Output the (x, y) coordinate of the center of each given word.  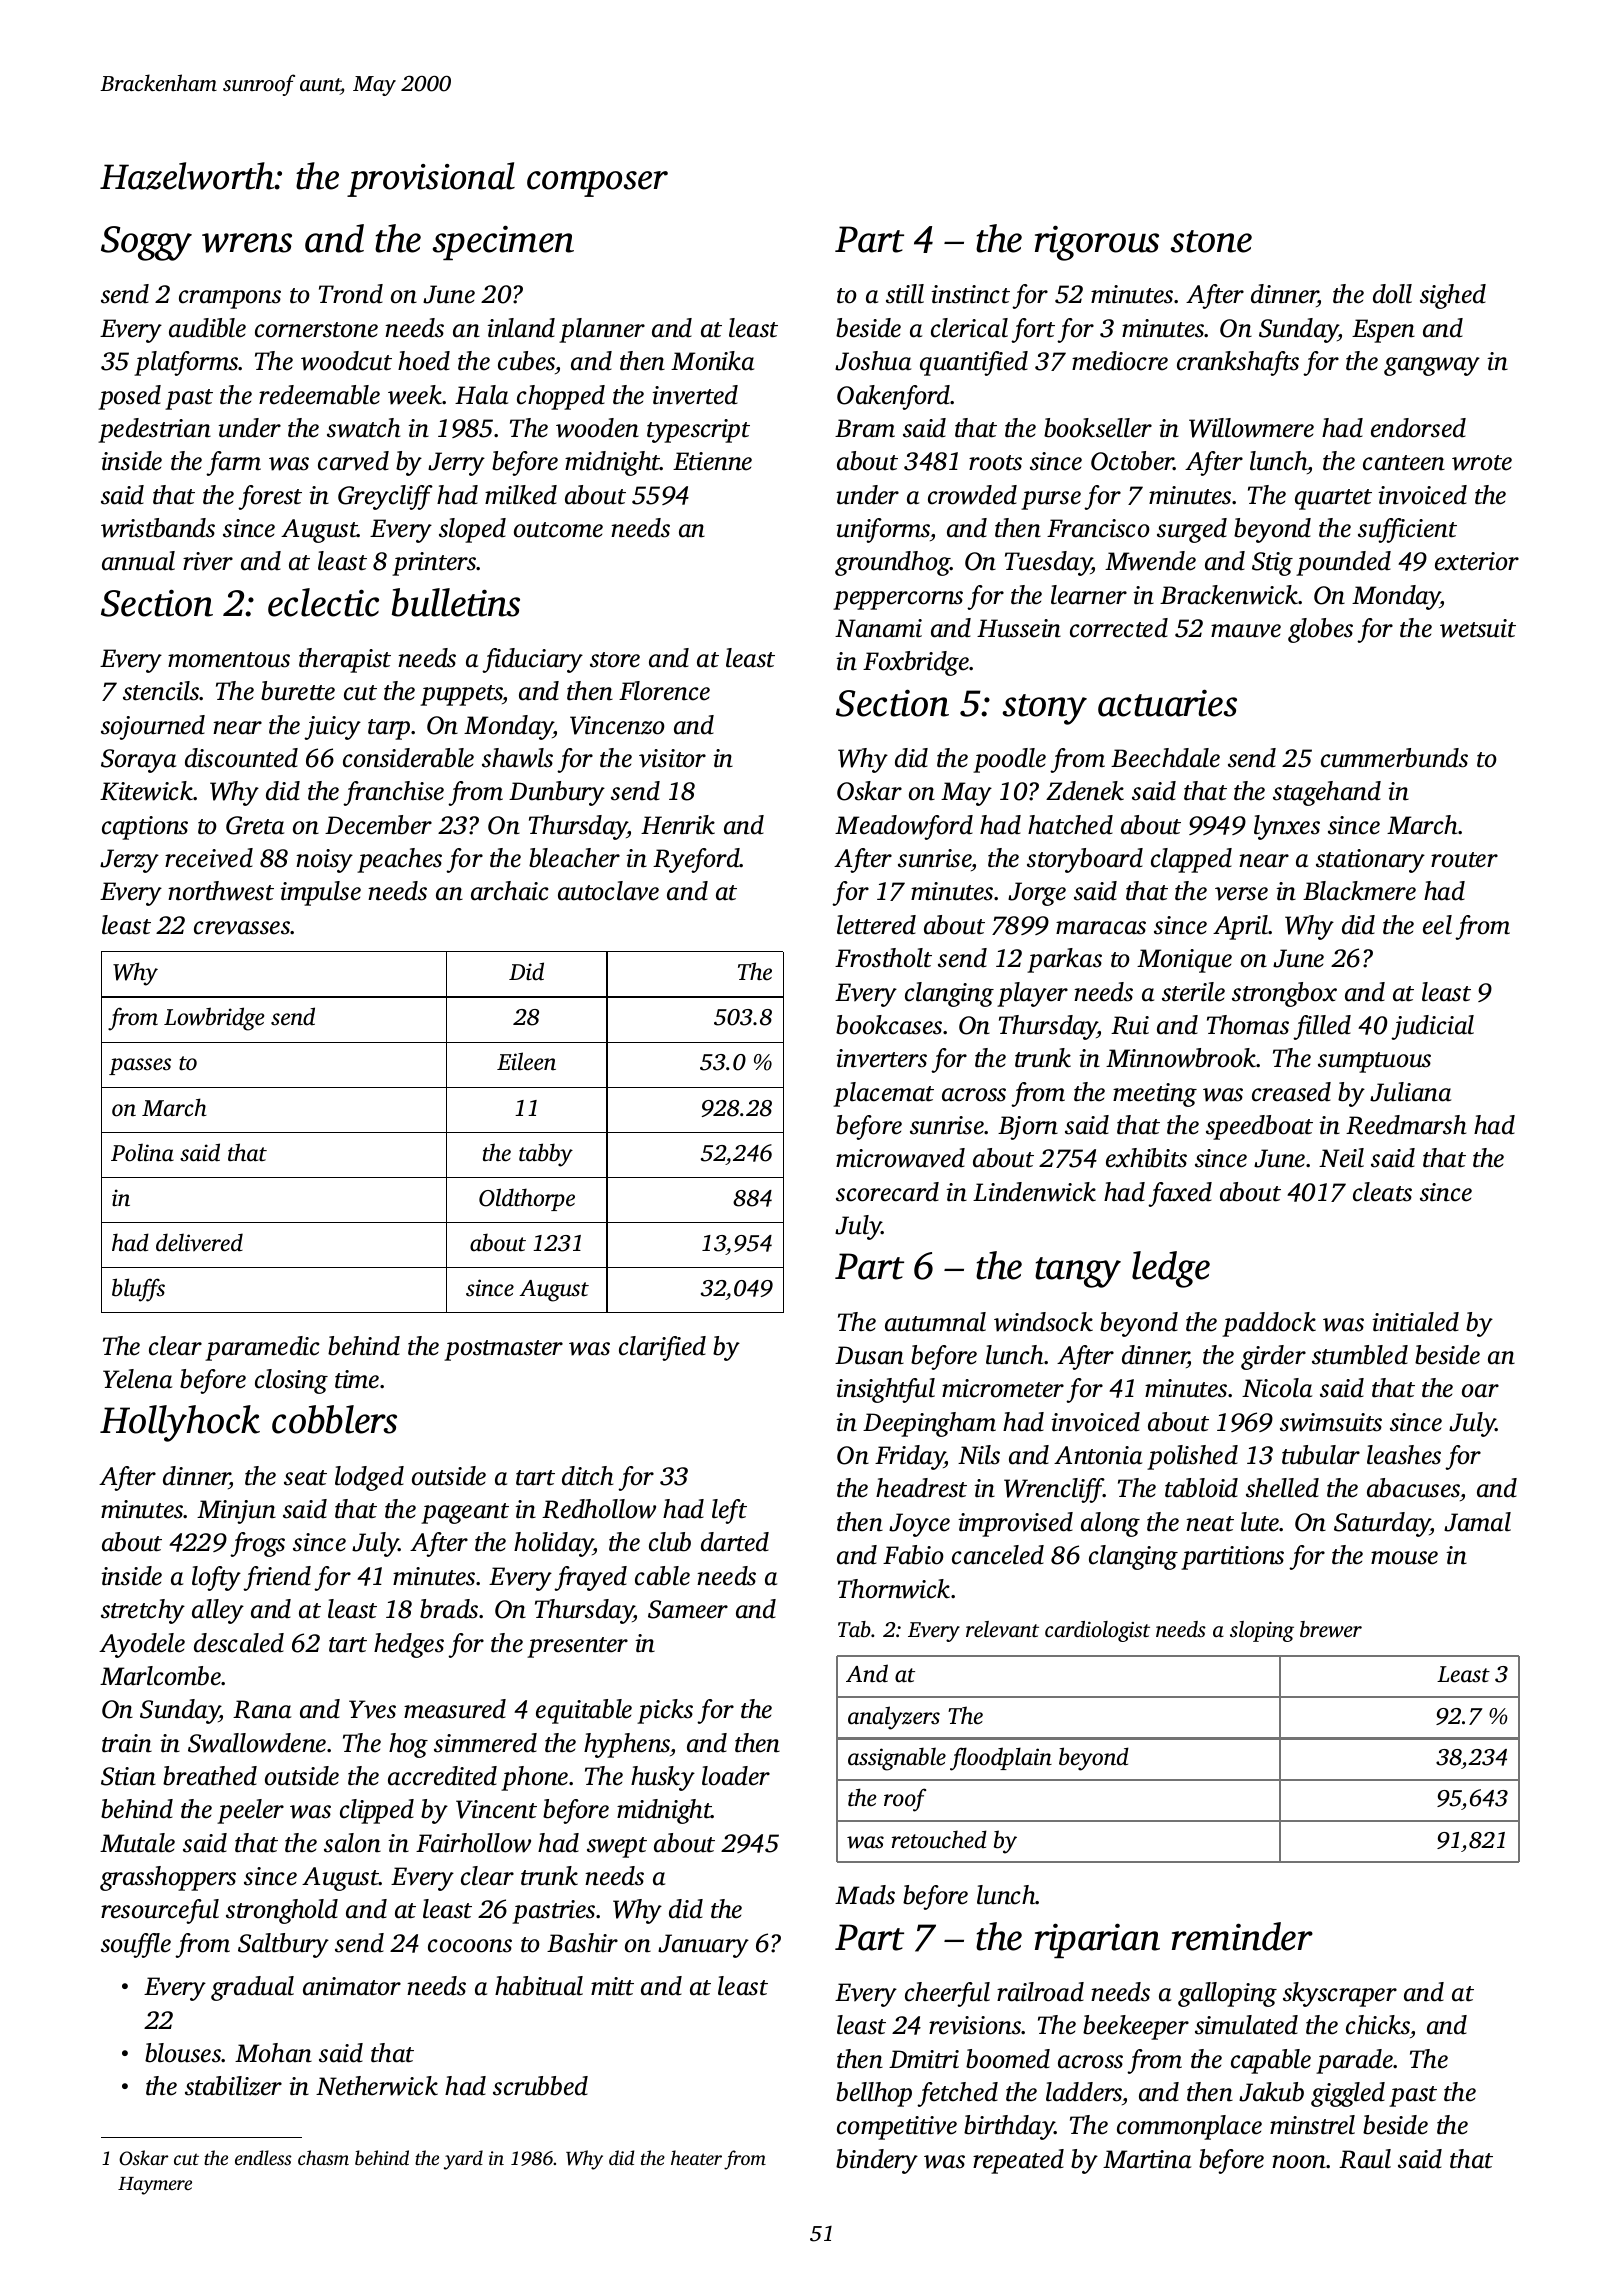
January (703, 1946)
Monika (712, 361)
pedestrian (154, 430)
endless (263, 2157)
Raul (1365, 2159)
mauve (1246, 631)
